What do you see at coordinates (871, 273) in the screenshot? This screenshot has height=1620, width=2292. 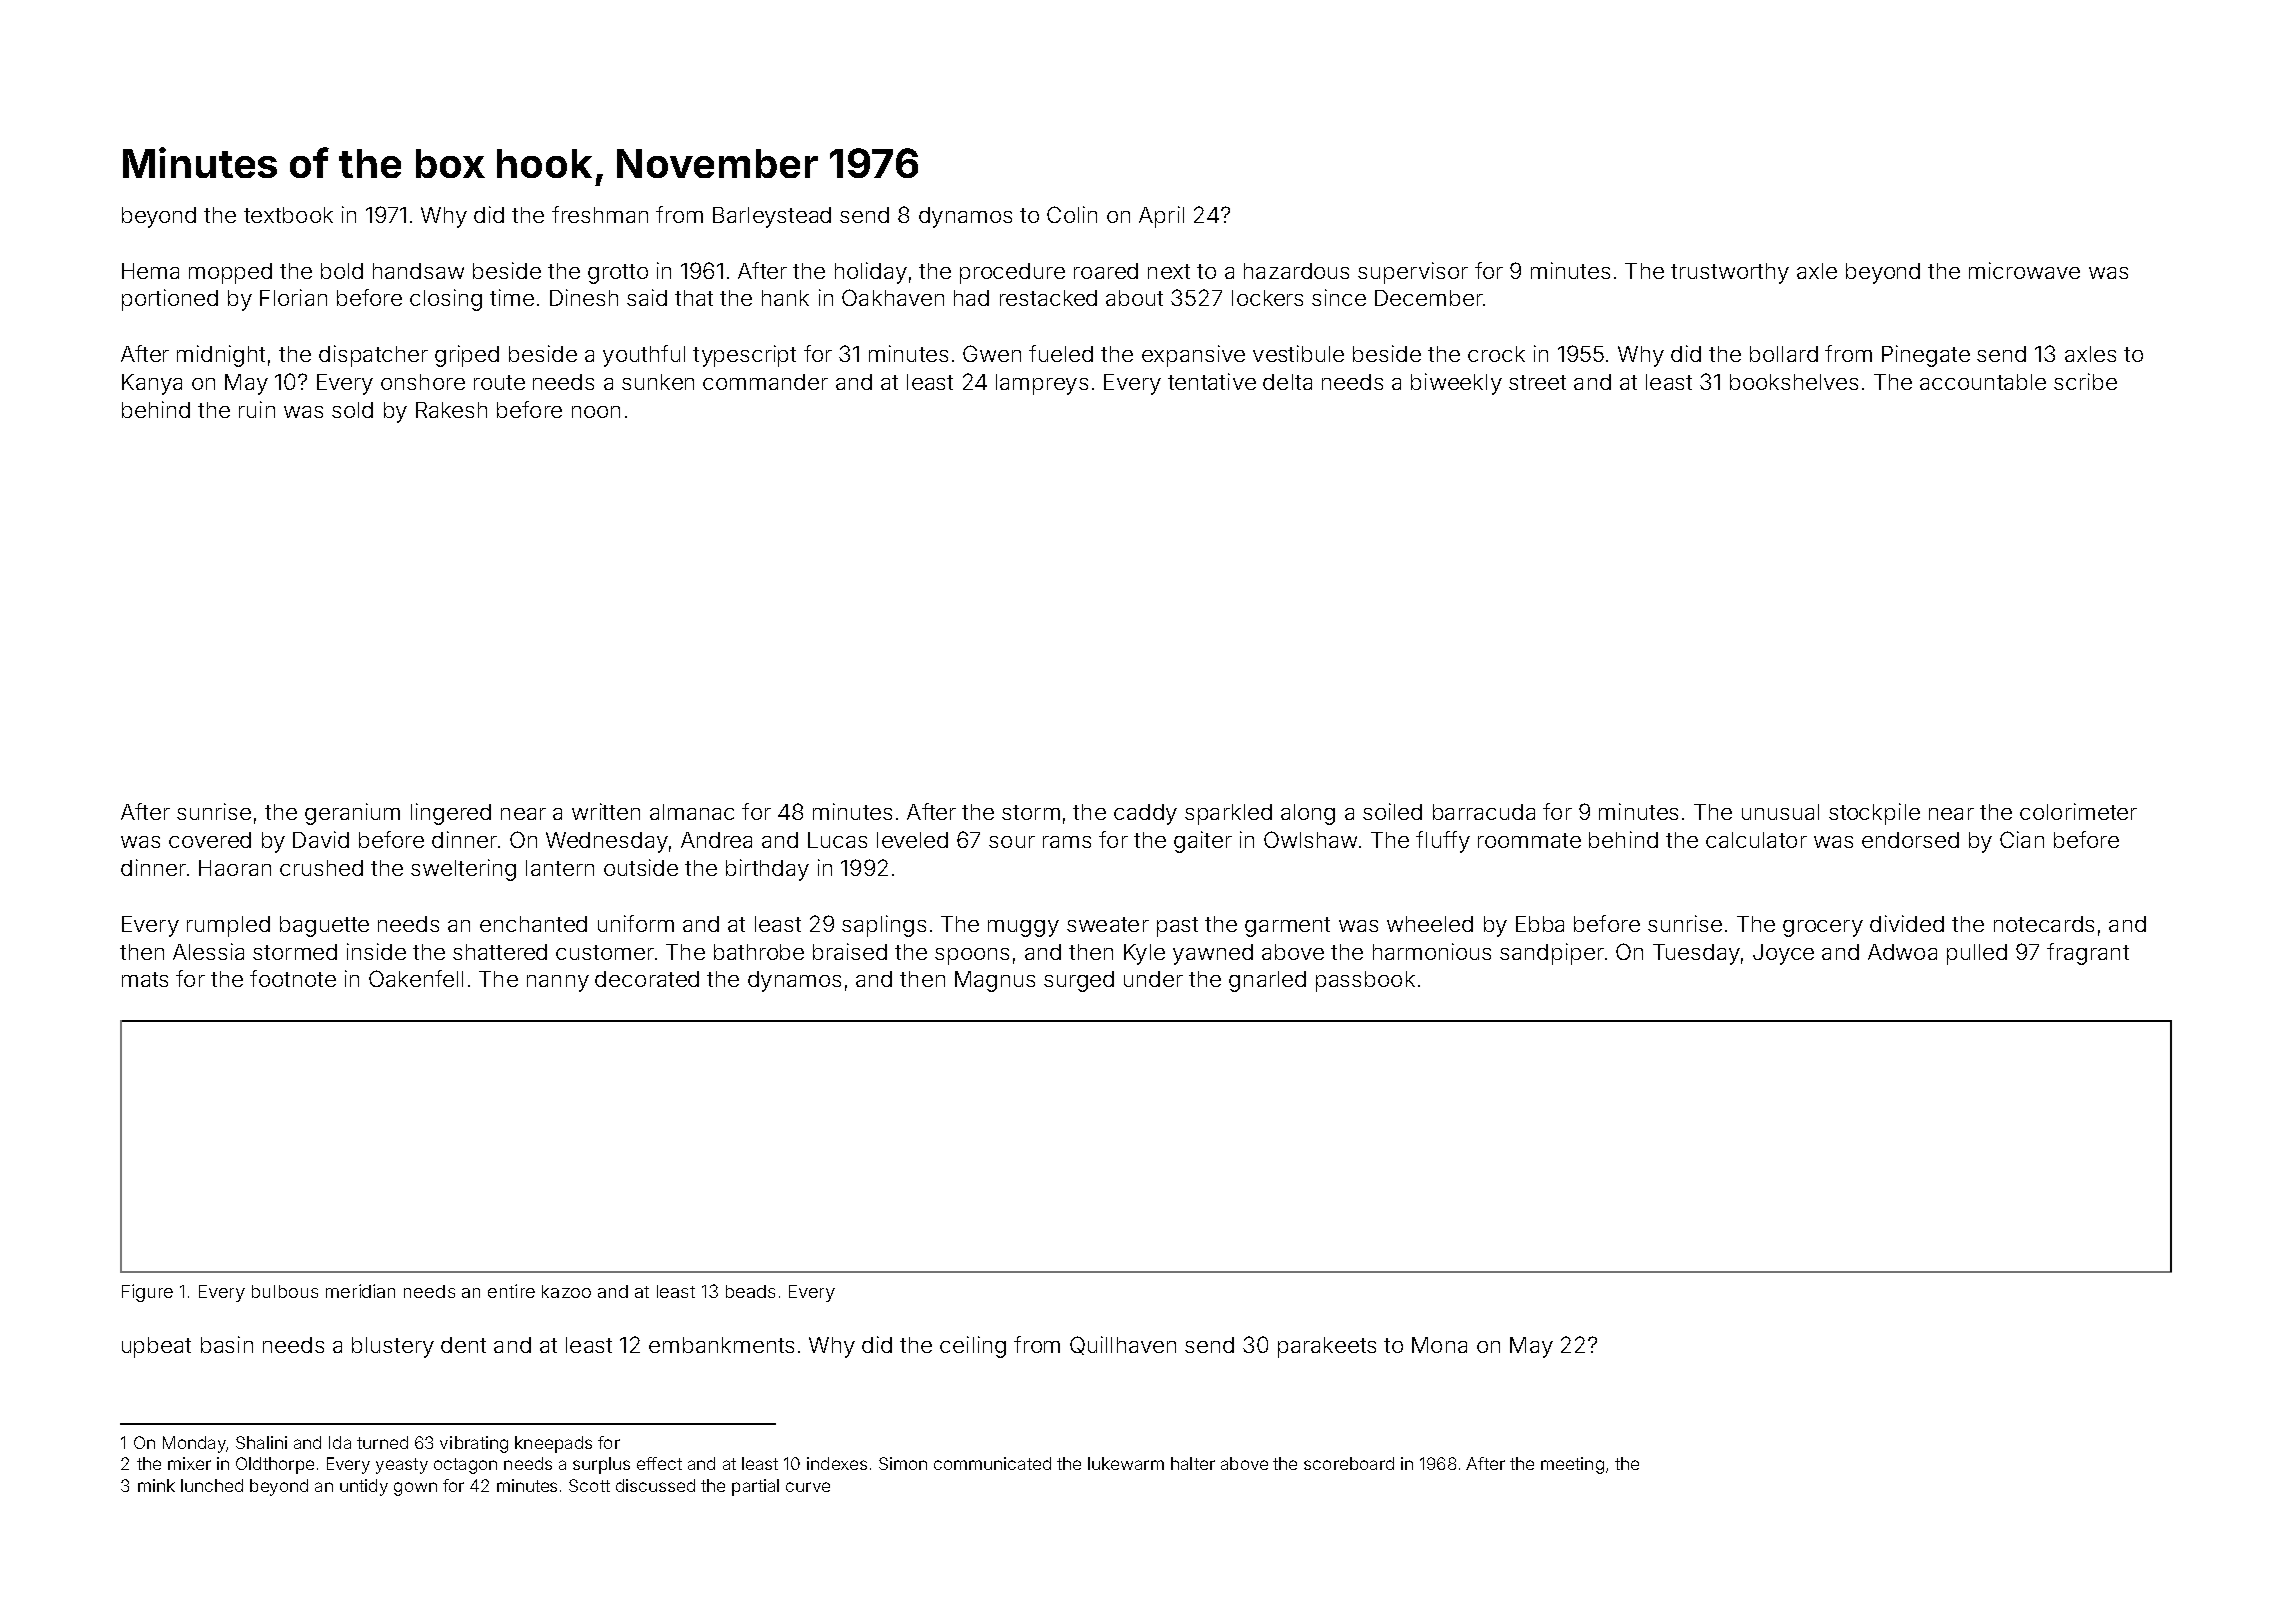 I see `holiday` at bounding box center [871, 273].
